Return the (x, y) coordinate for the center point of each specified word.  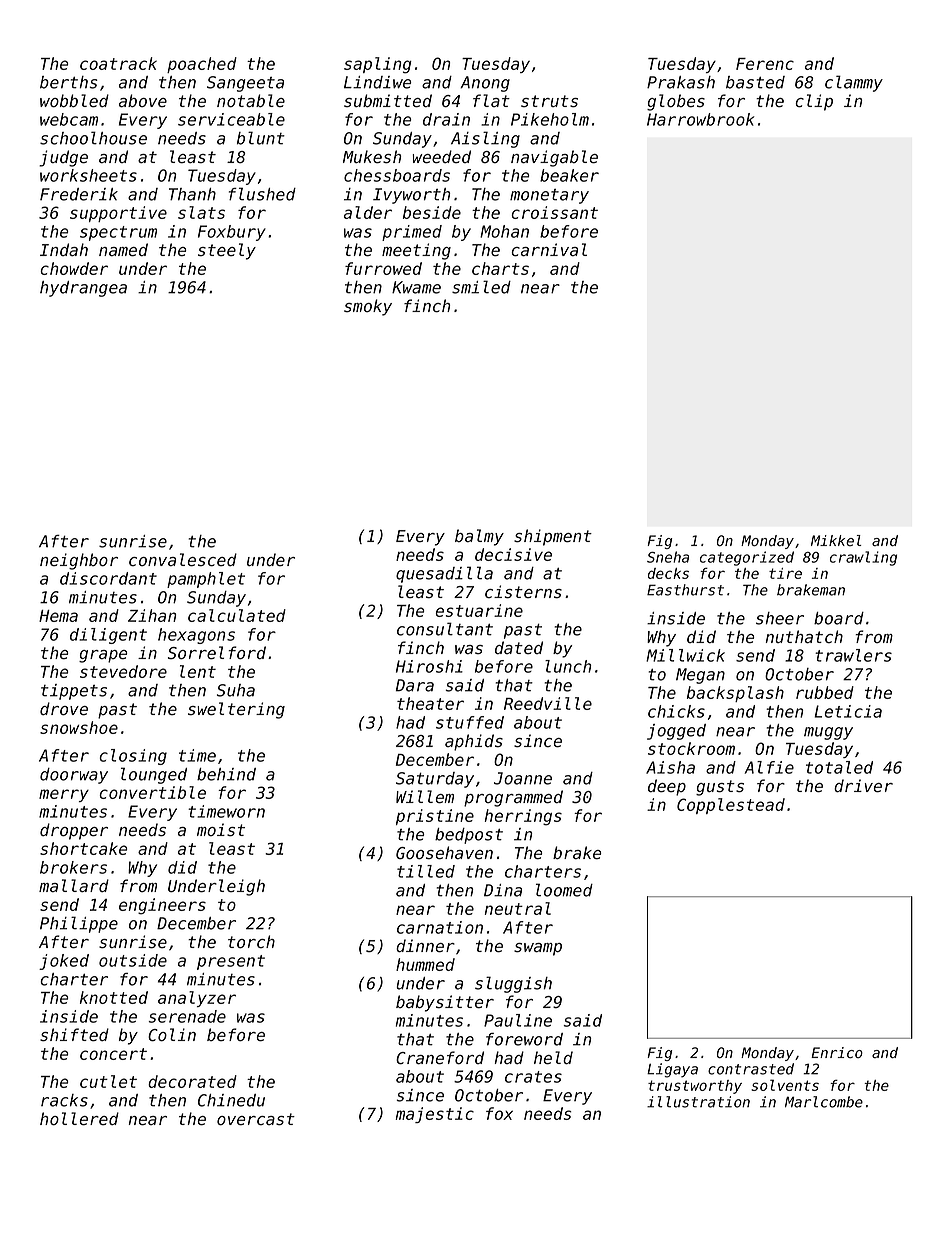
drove (64, 709)
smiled (481, 287)
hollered (79, 1119)
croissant (555, 212)
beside (432, 212)
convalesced (183, 560)
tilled (426, 871)
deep (667, 787)
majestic (435, 1115)
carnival (549, 250)
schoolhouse (93, 138)
